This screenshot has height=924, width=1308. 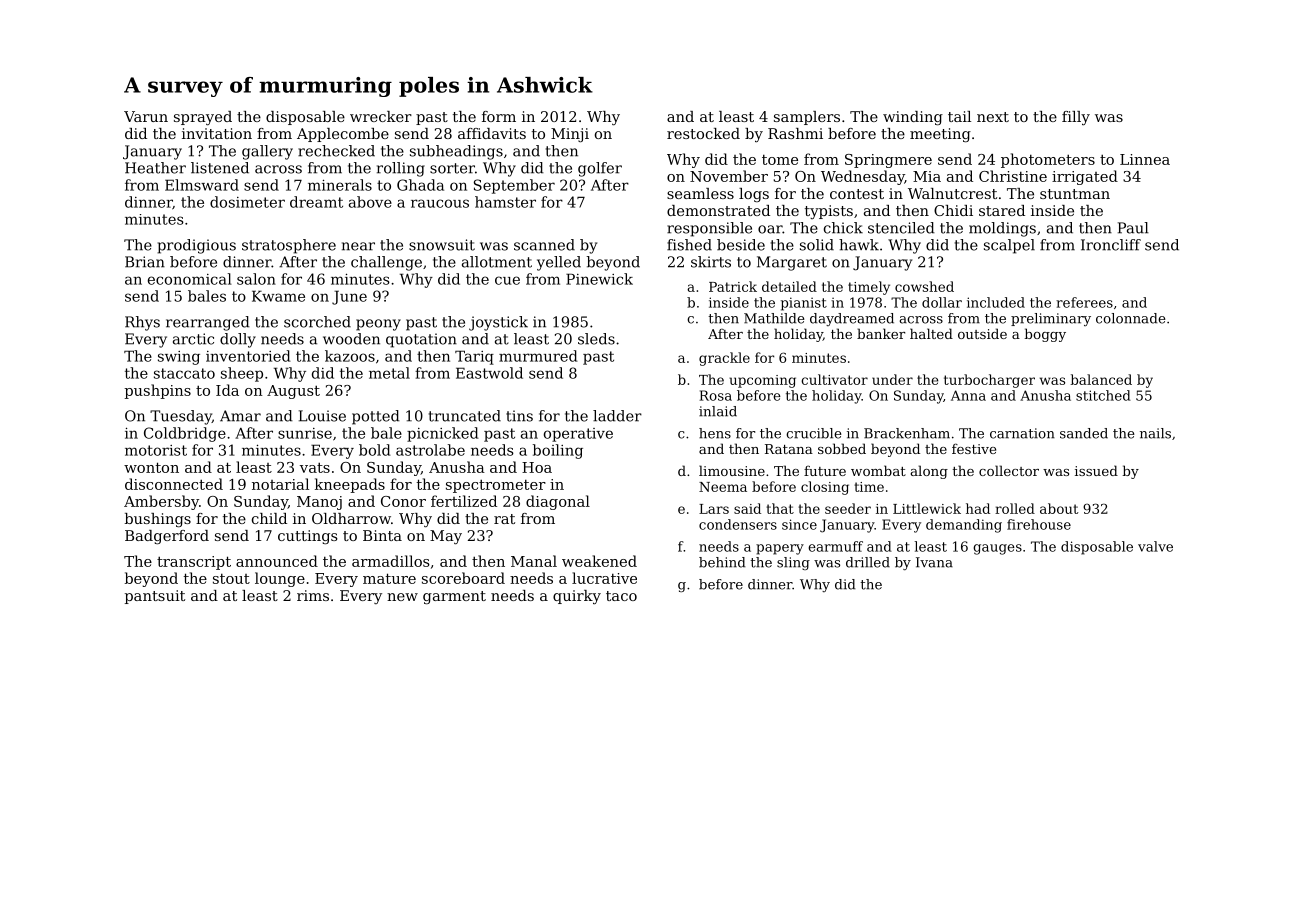 I want to click on Binta, so click(x=382, y=535).
